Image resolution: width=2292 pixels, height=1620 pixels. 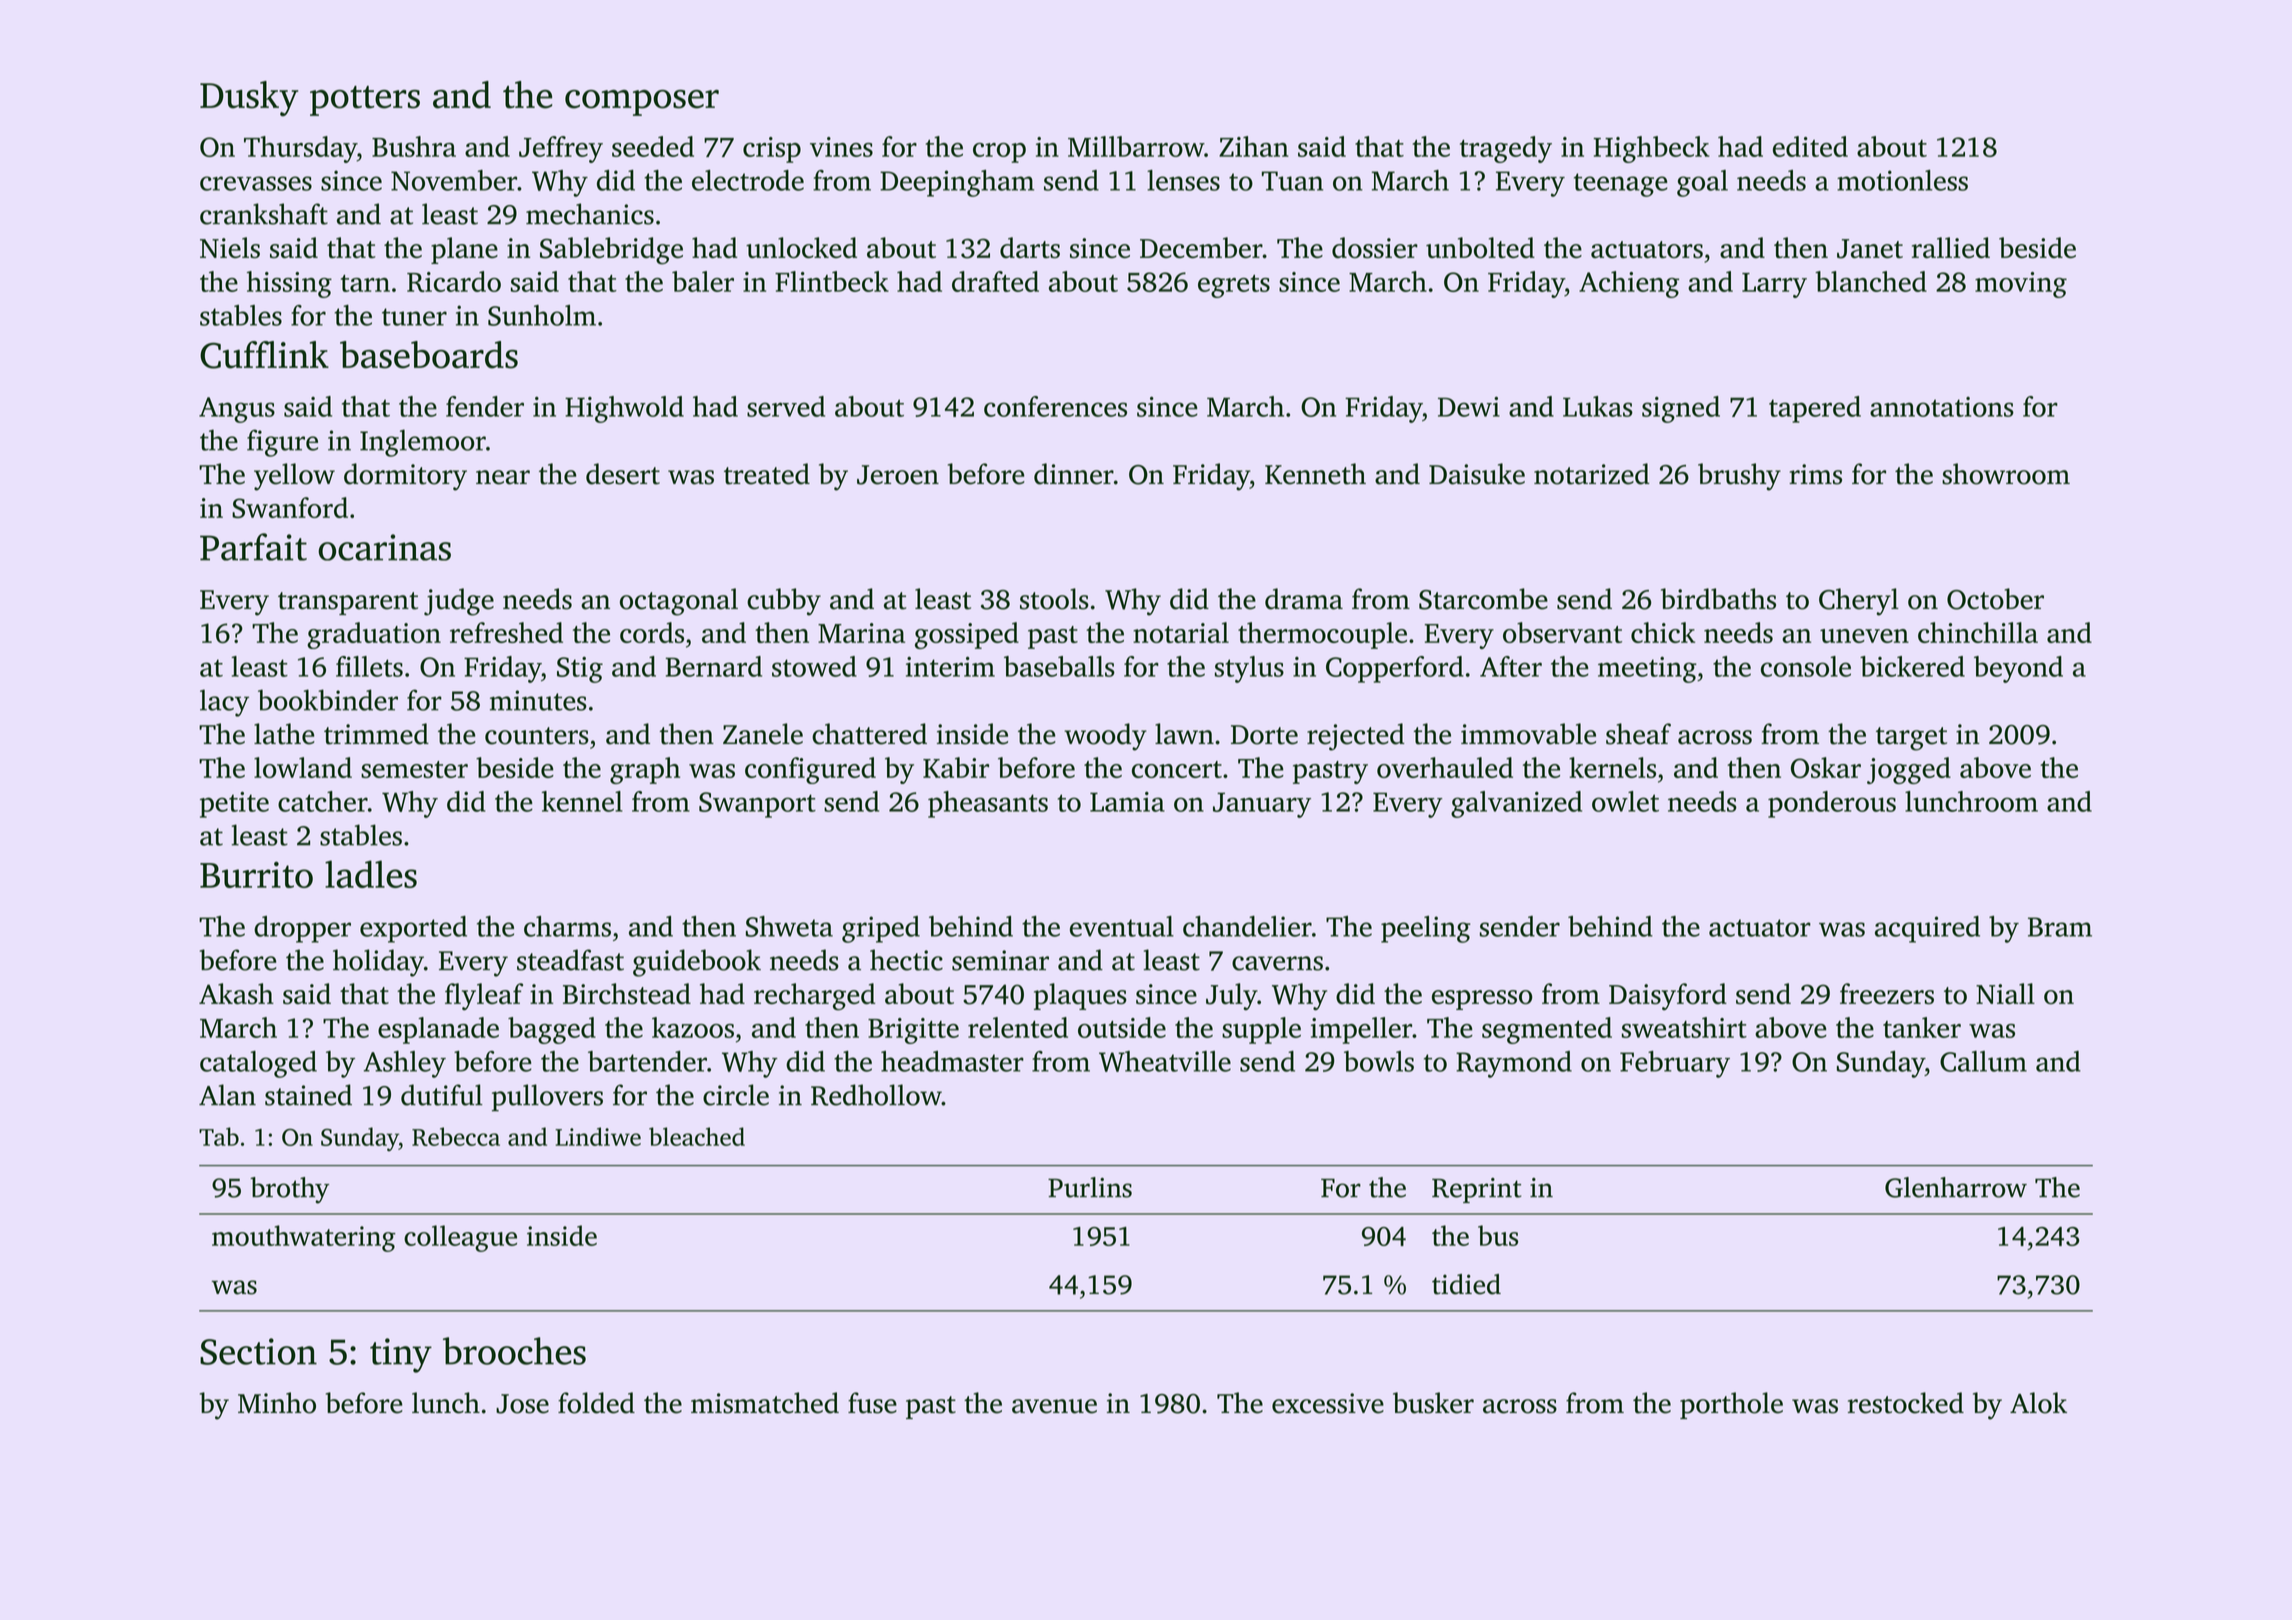 I want to click on busker, so click(x=1433, y=1403).
